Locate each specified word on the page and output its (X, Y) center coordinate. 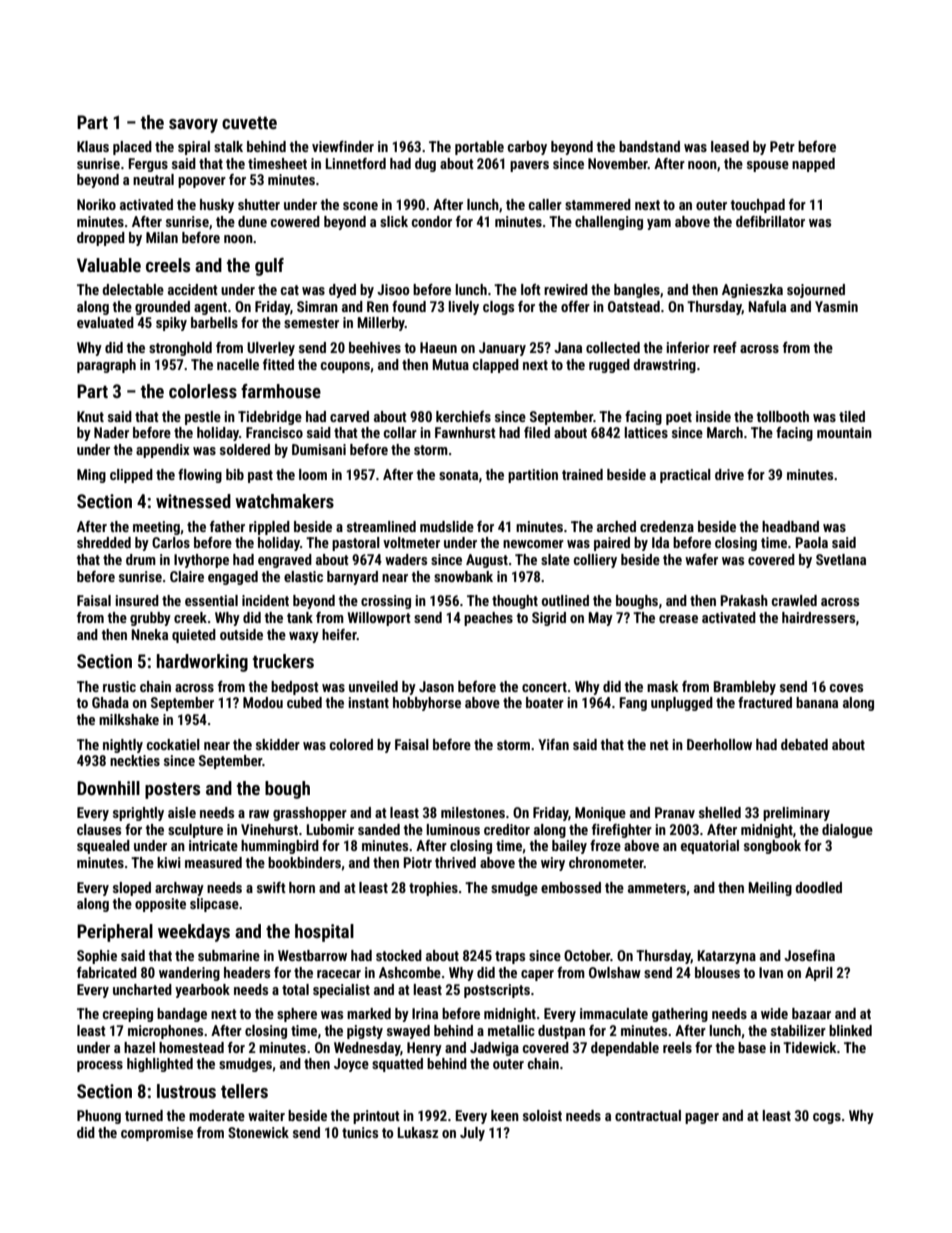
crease (678, 619)
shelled (720, 812)
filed (537, 432)
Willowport (379, 619)
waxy (304, 637)
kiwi (169, 862)
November (618, 163)
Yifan (553, 744)
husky (217, 206)
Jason (436, 686)
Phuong (99, 1117)
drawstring (664, 366)
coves (846, 688)
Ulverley (271, 349)
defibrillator (770, 221)
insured (137, 600)
